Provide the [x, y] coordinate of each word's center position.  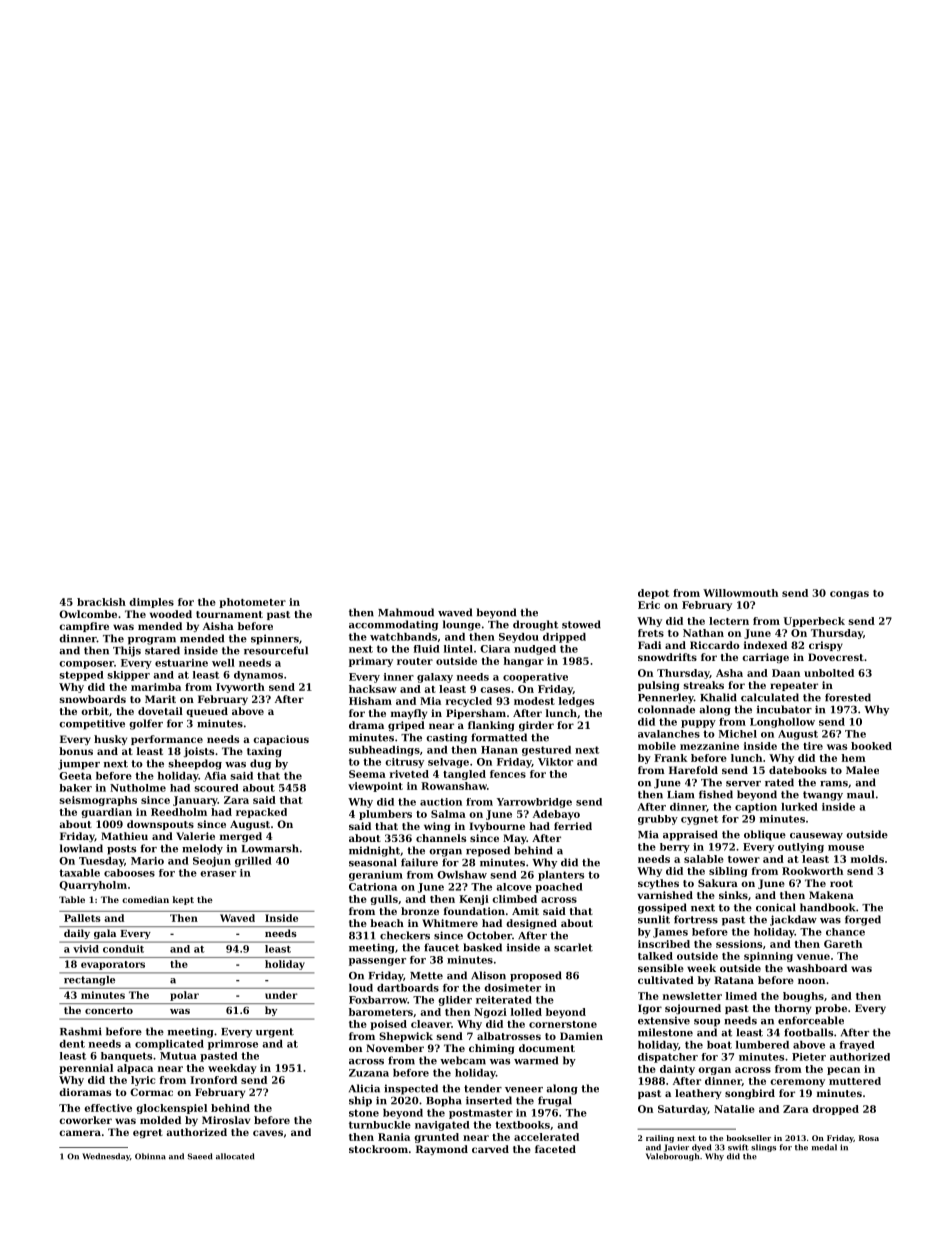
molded [160, 1120]
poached [559, 888]
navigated [442, 1126]
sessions [739, 944]
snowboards [92, 699]
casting [446, 738]
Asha [729, 673]
